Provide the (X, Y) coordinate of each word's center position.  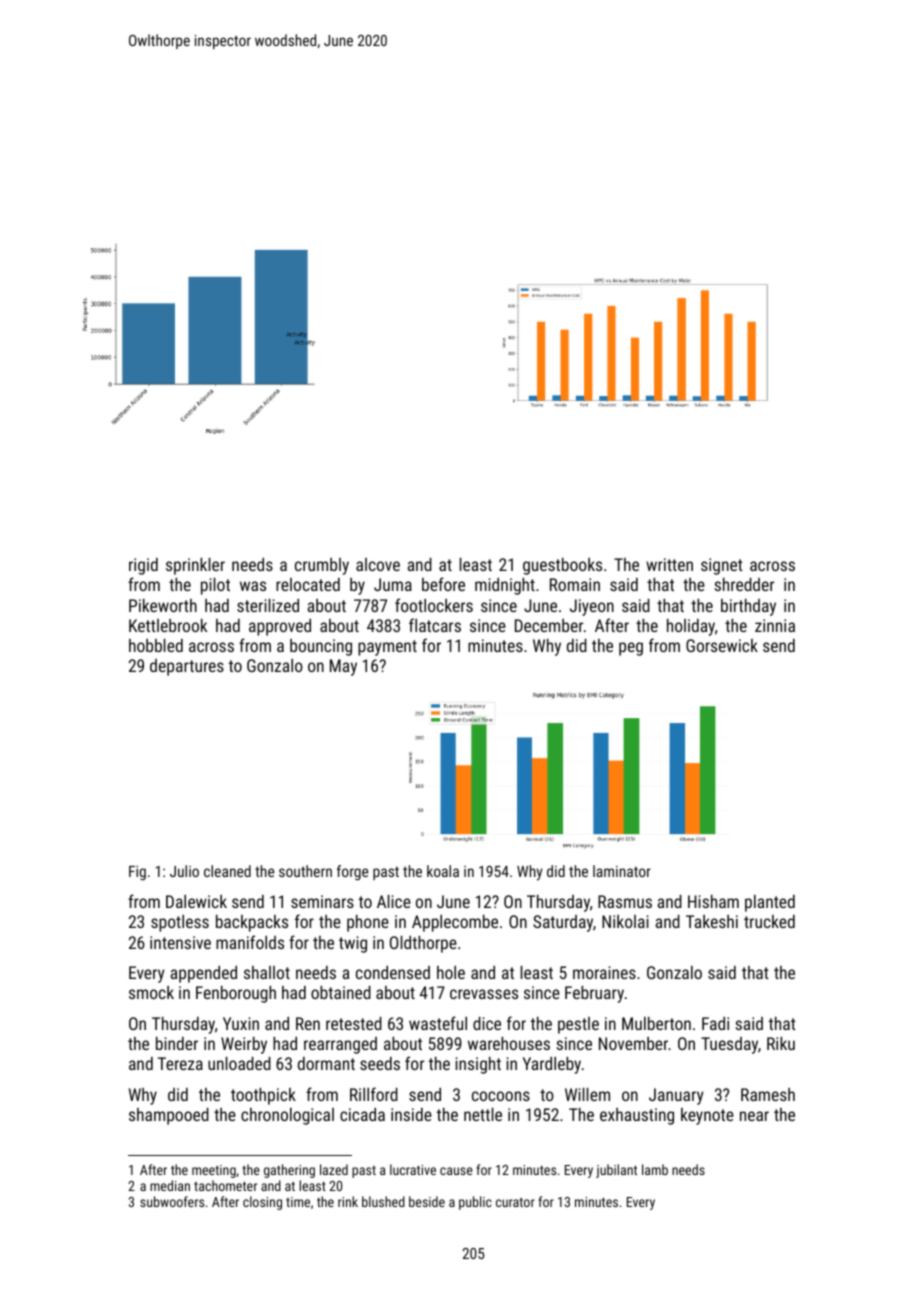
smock (151, 992)
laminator (622, 871)
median (170, 1185)
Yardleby (552, 1065)
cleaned (227, 871)
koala (443, 871)
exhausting (637, 1116)
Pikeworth (163, 605)
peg (631, 649)
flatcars (435, 625)
